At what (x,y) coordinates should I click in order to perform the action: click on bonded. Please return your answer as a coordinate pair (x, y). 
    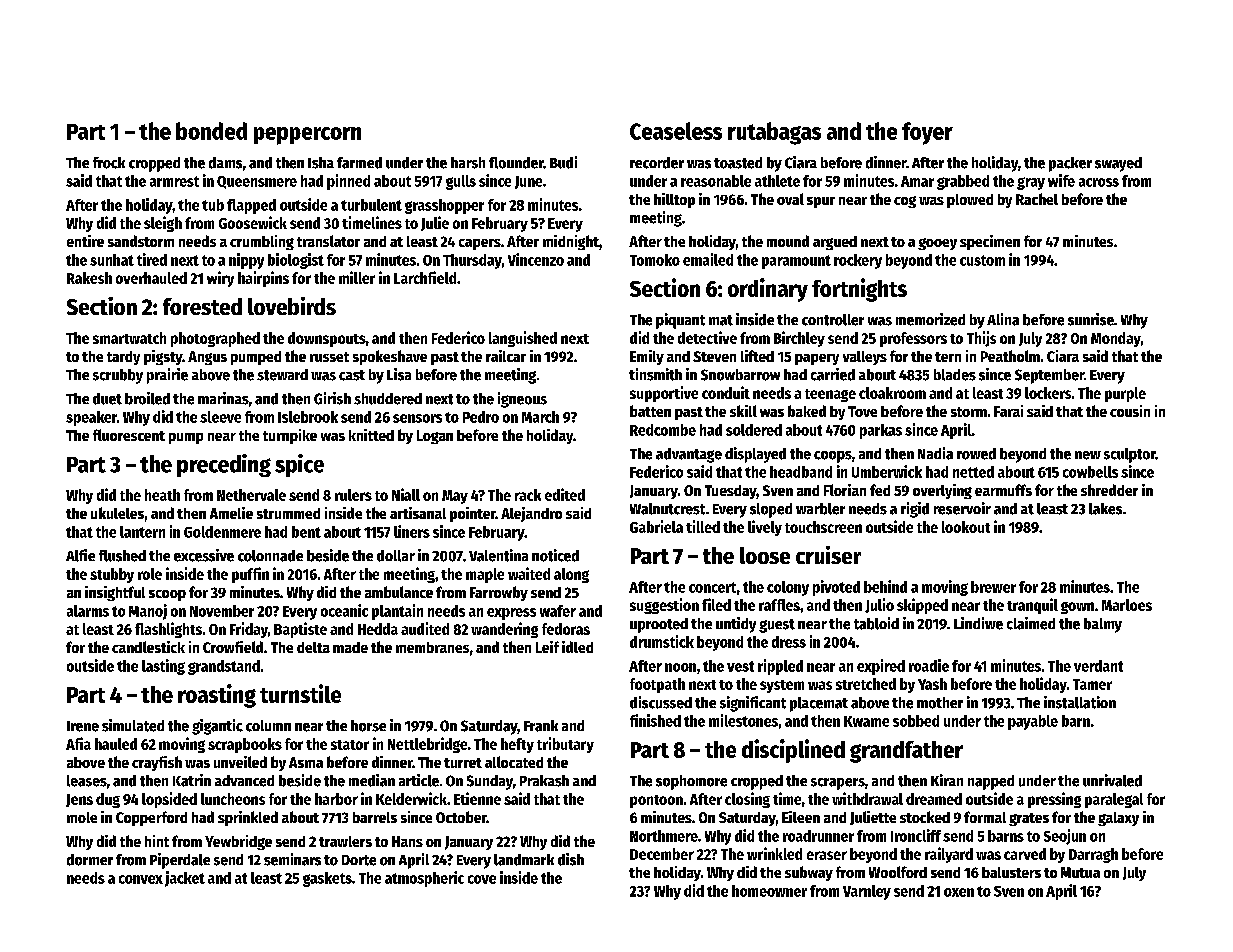
    Looking at the image, I should click on (211, 131).
